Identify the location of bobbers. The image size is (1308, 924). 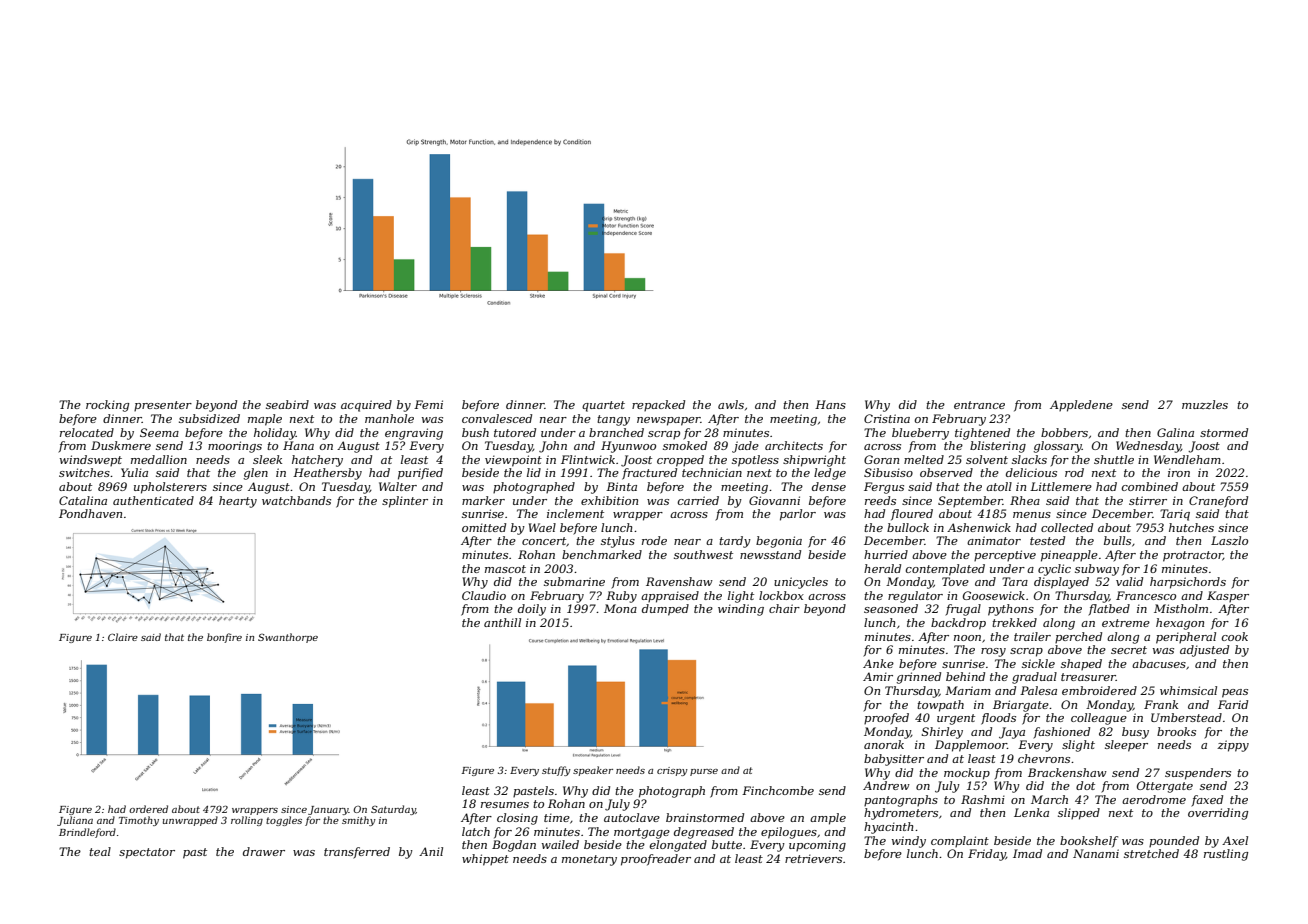
(1064, 432).
